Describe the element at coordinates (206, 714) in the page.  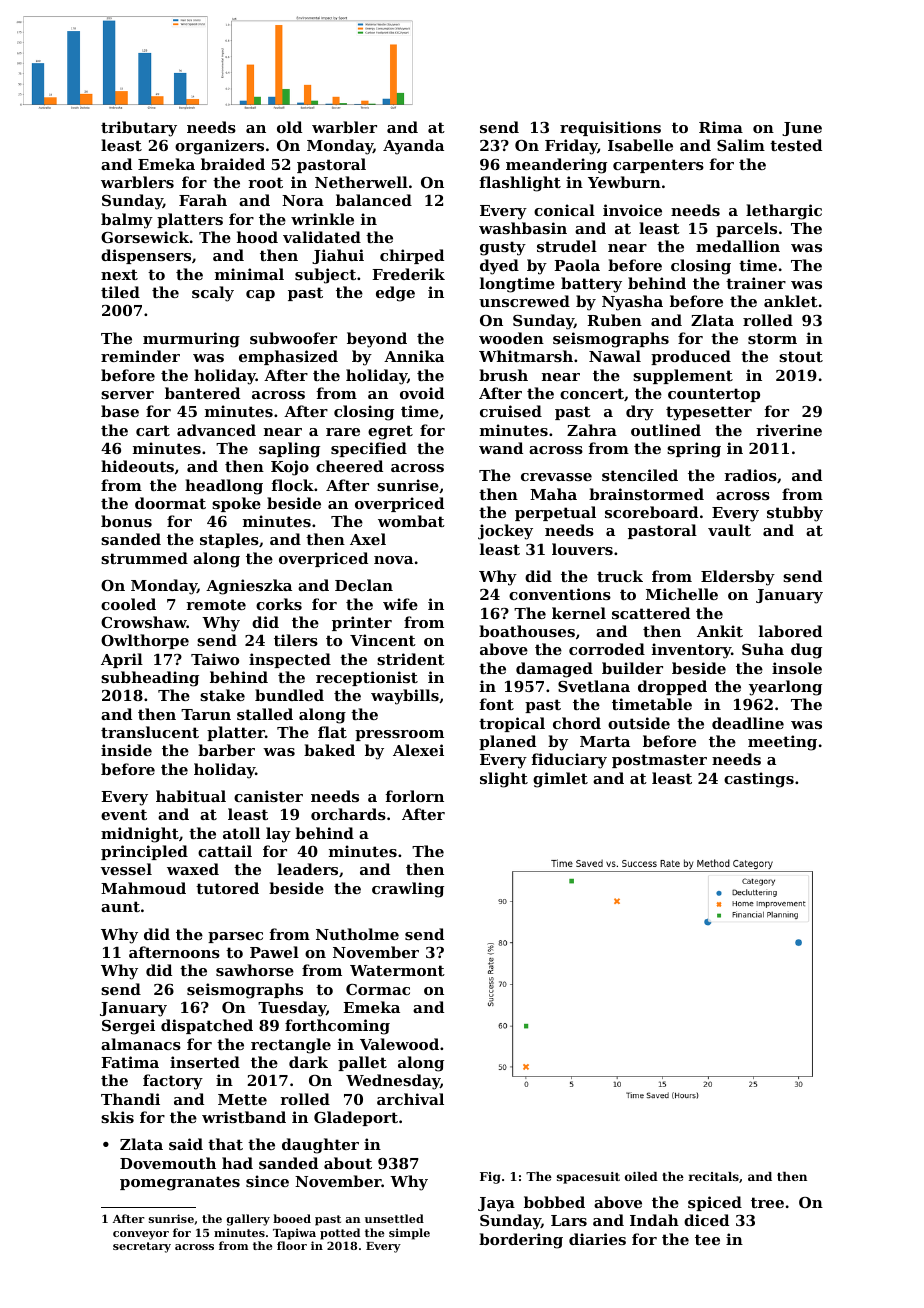
I see `Tarun` at that location.
